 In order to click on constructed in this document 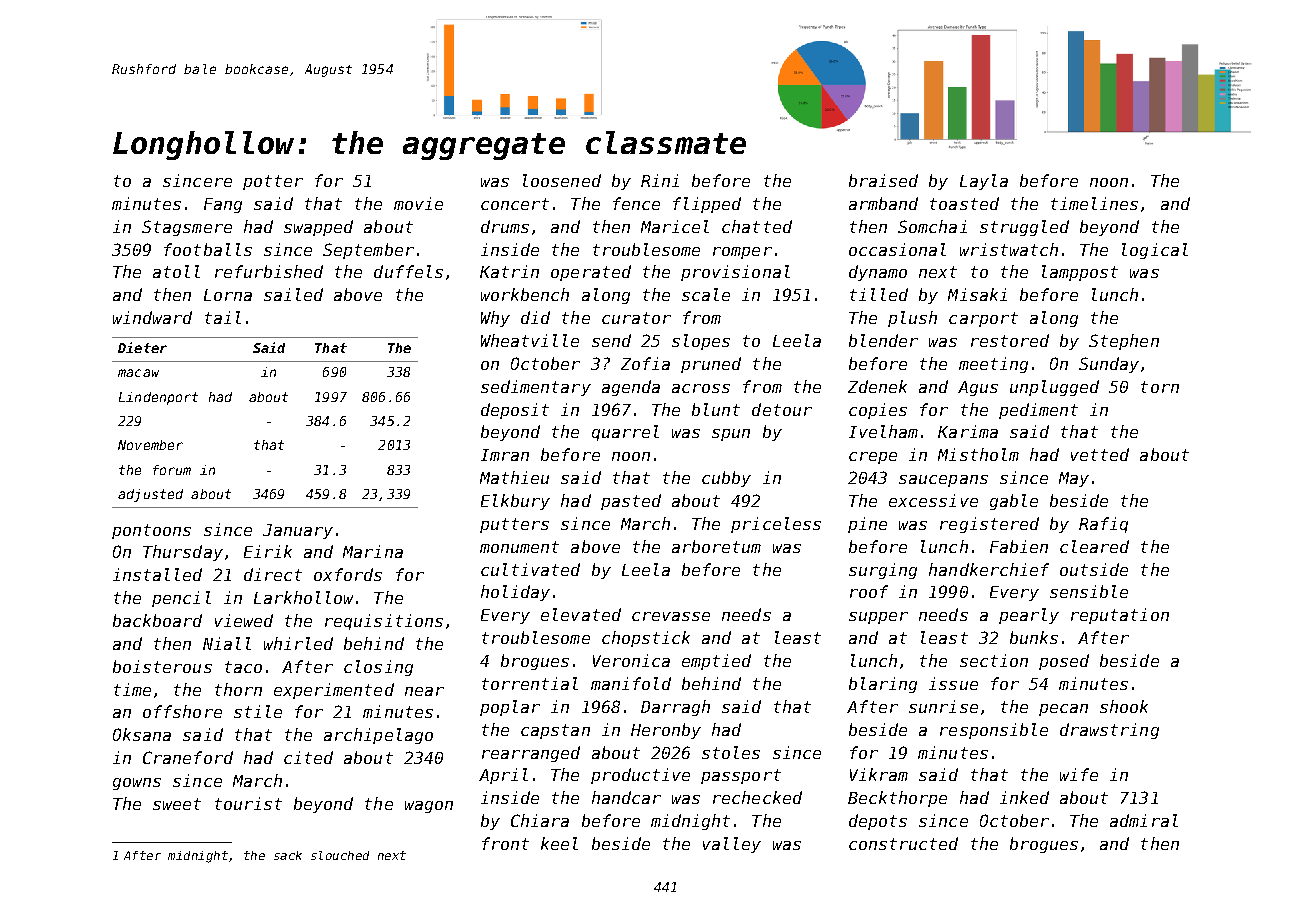, I will do `click(903, 843)`.
